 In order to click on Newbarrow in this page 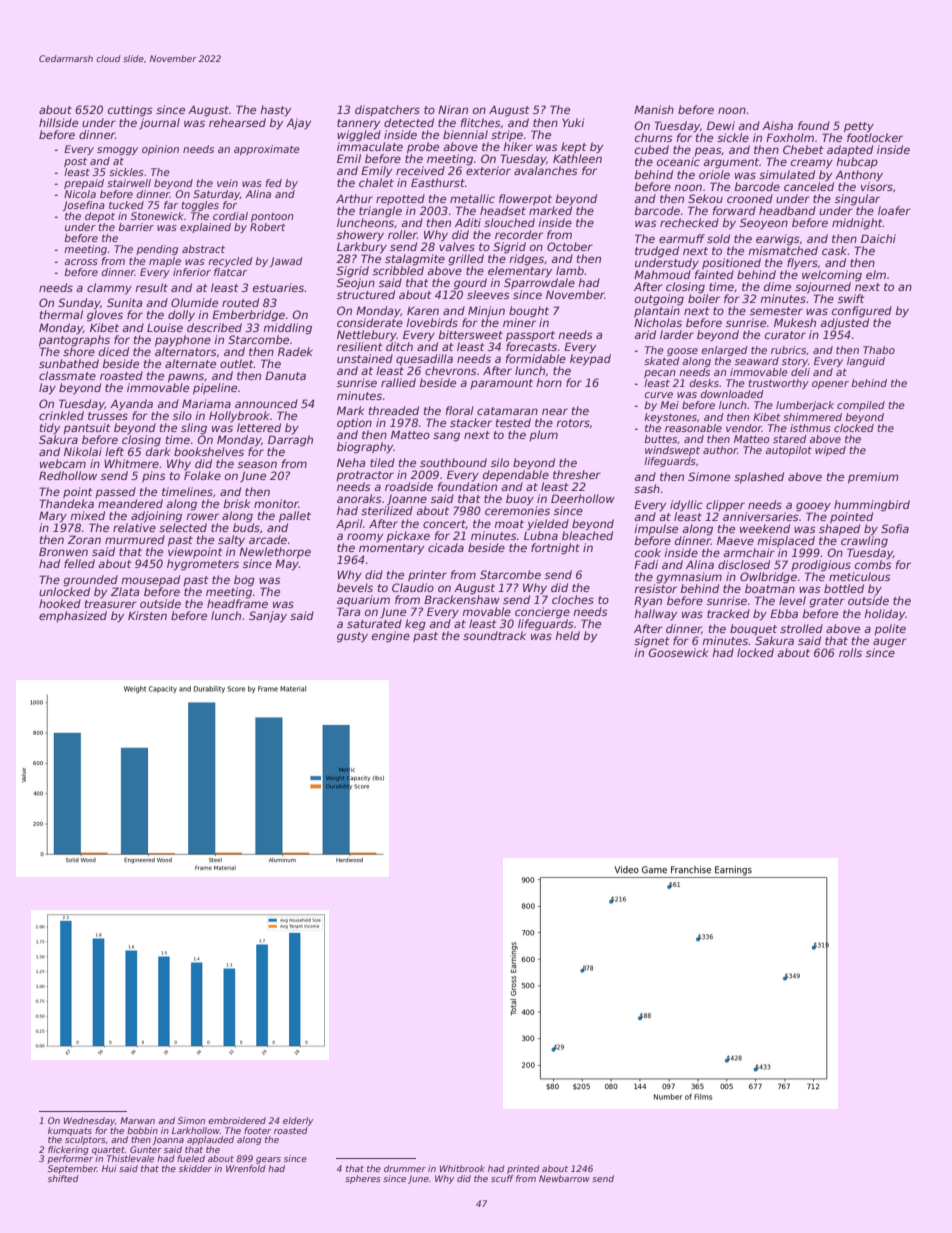, I will do `click(564, 1178)`.
